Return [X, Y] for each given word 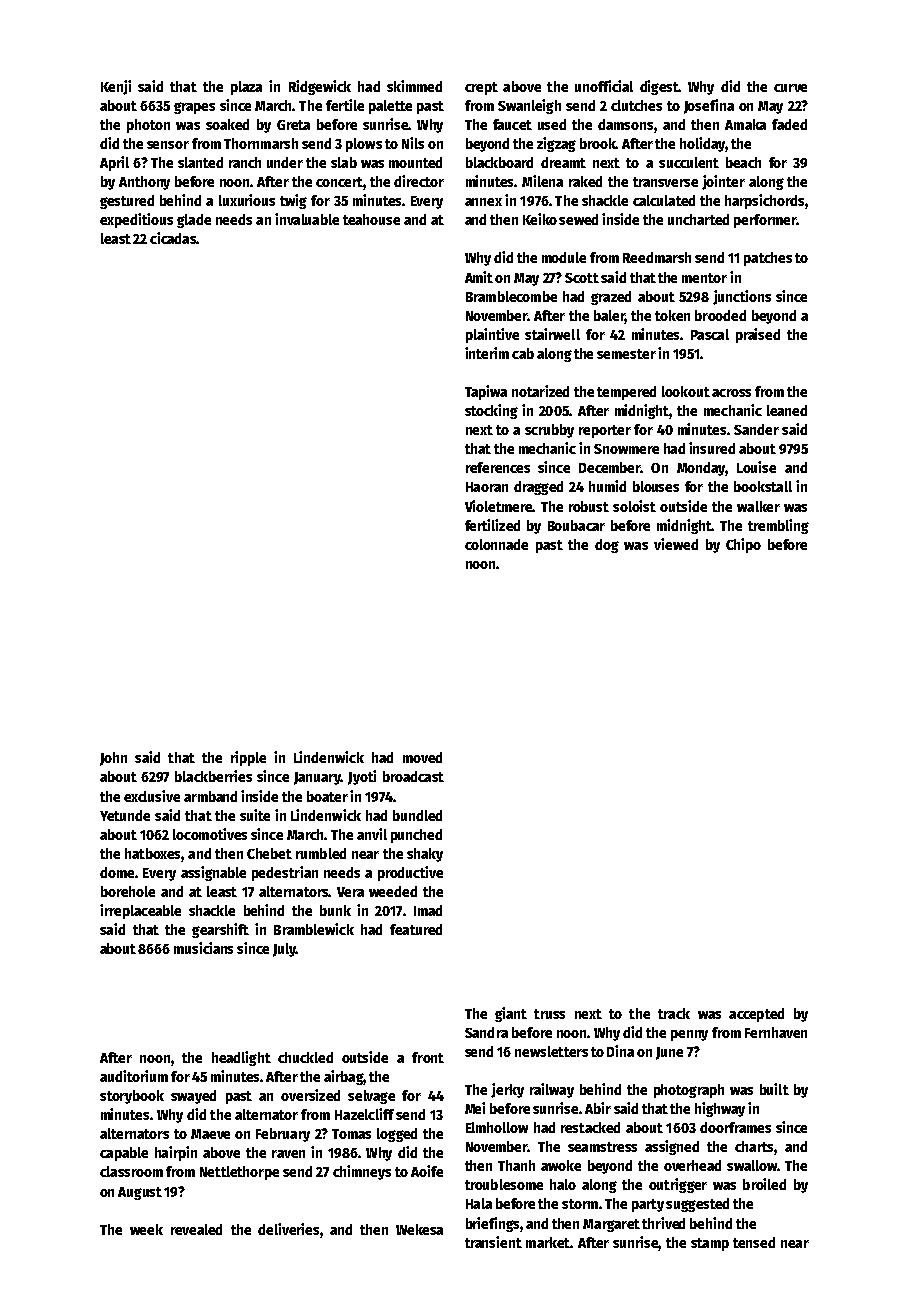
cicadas [173, 238]
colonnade [496, 544]
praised [758, 335]
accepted [756, 1015]
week [146, 1229]
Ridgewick [320, 87]
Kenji [116, 87]
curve [790, 88]
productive [410, 873]
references [498, 467]
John [113, 759]
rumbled [321, 853]
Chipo [743, 545]
